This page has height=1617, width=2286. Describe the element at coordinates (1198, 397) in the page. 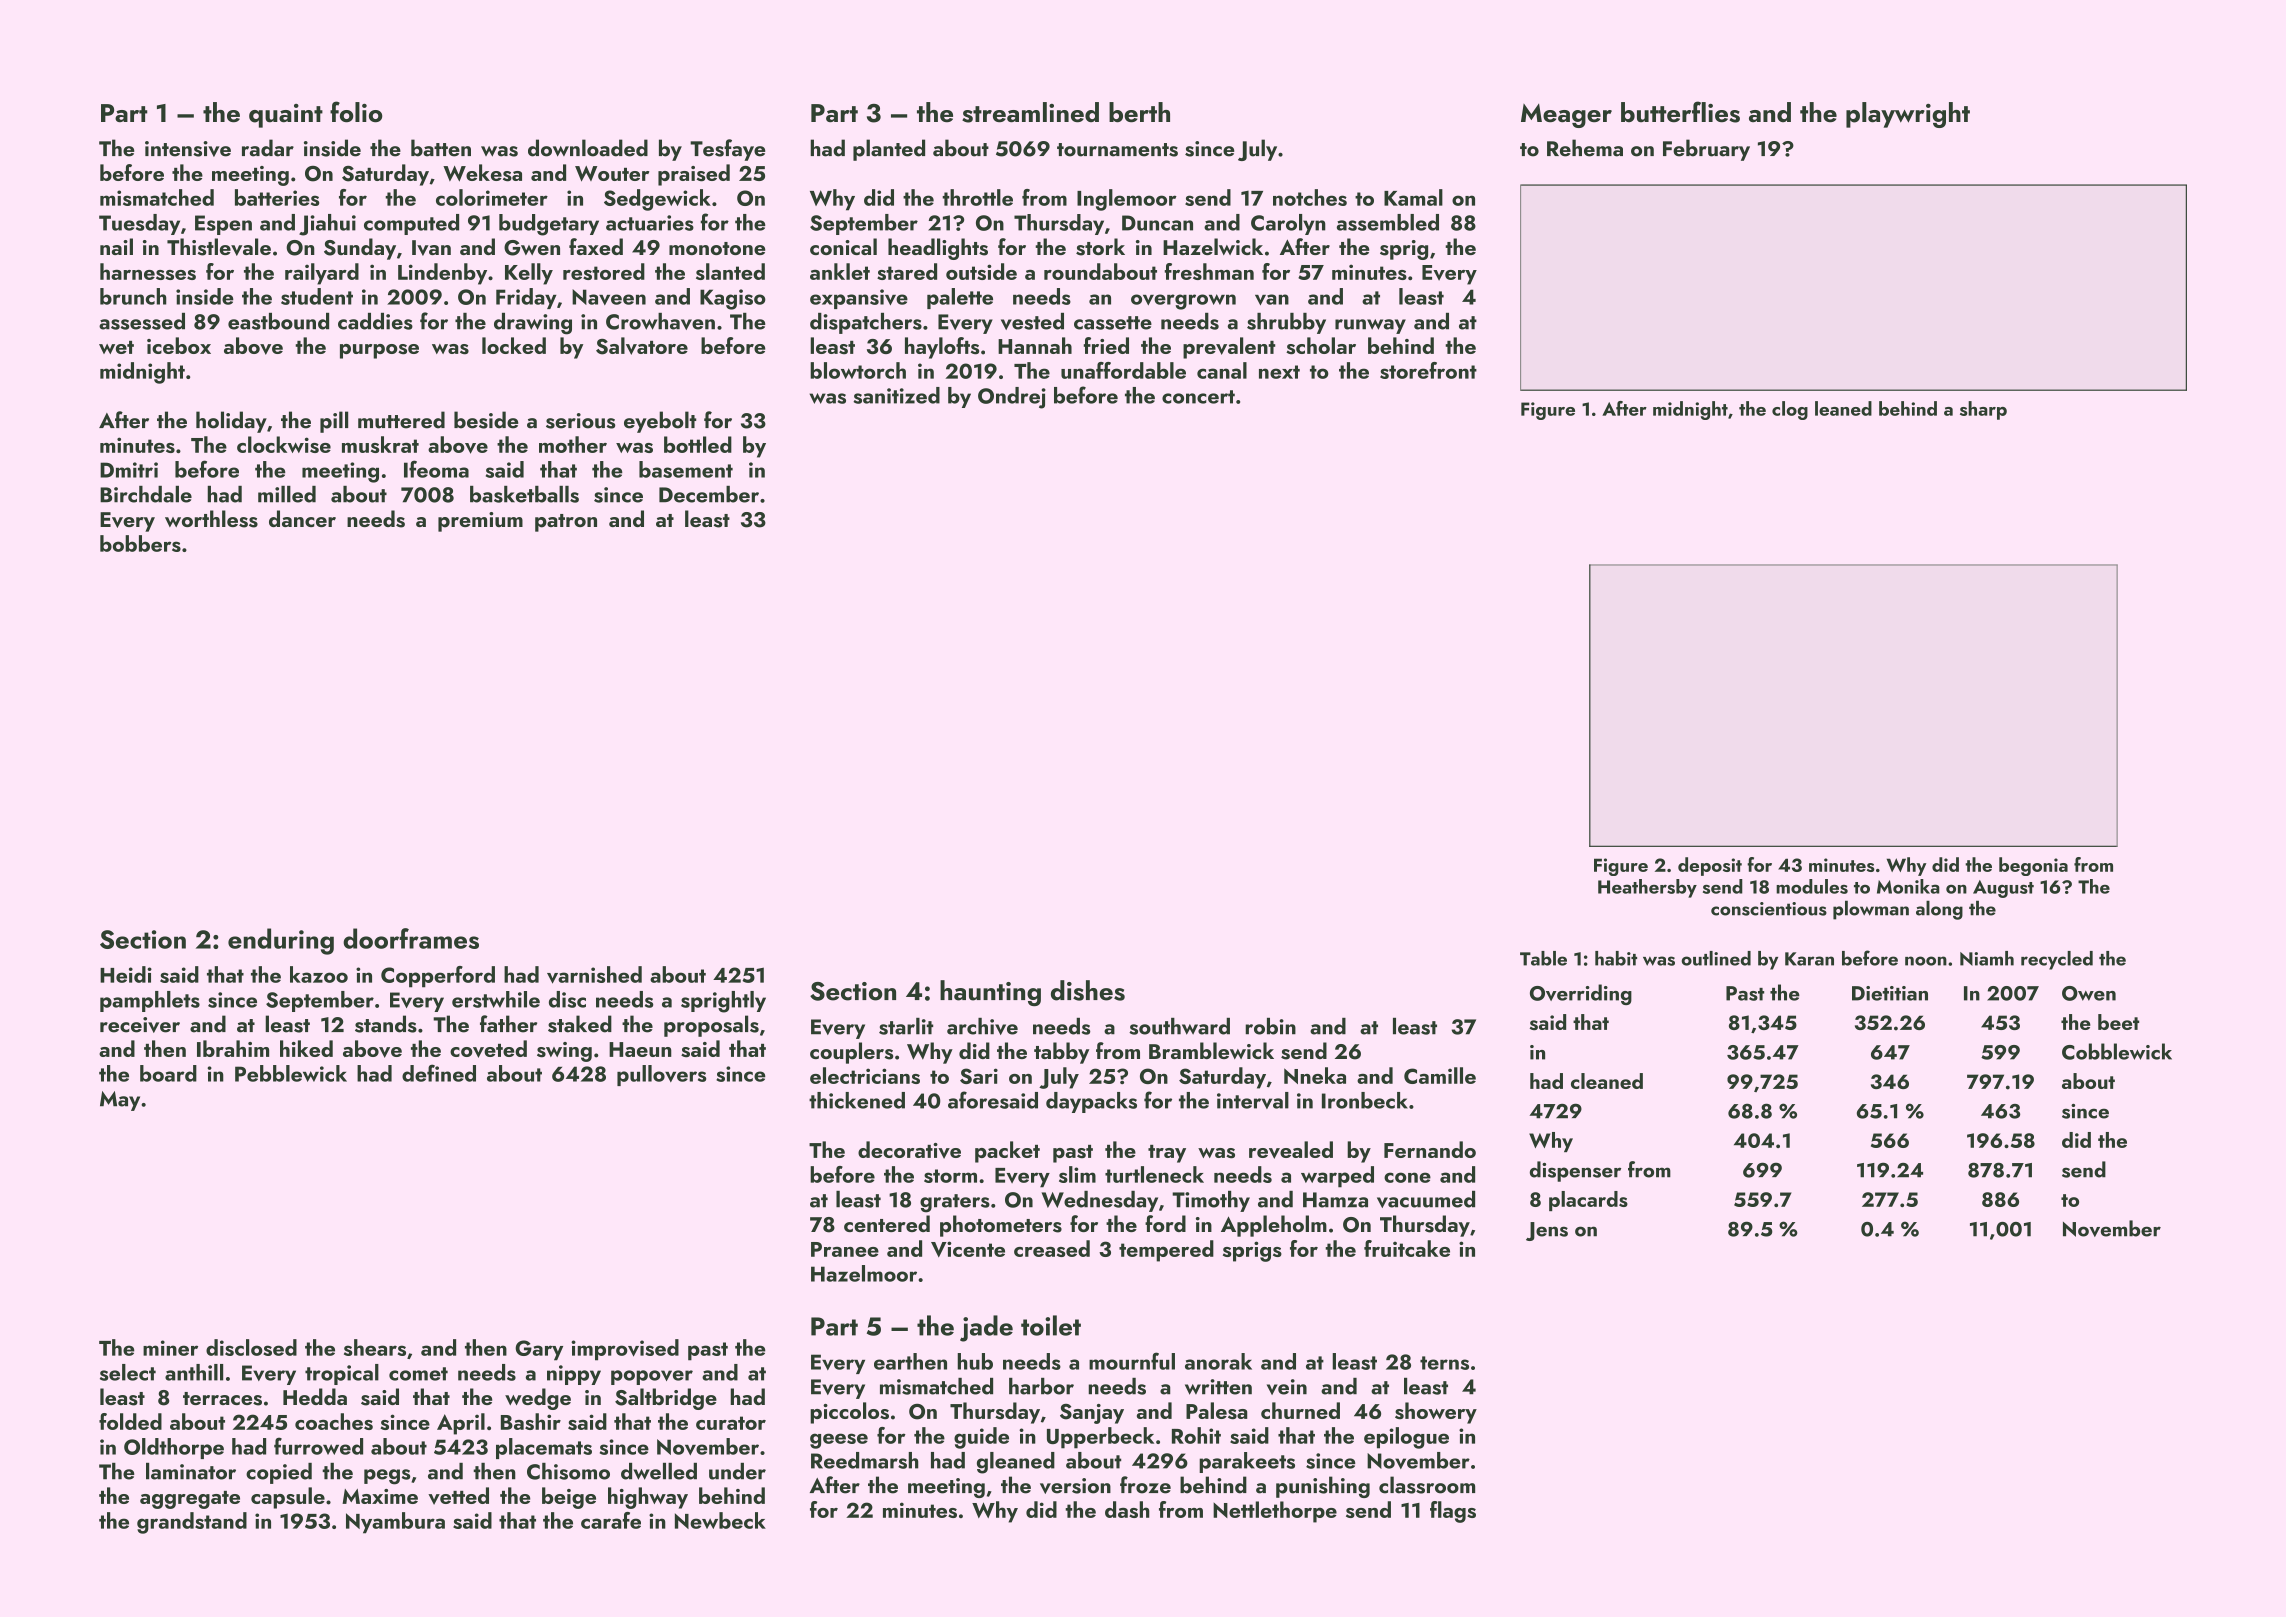

I see `concert` at that location.
